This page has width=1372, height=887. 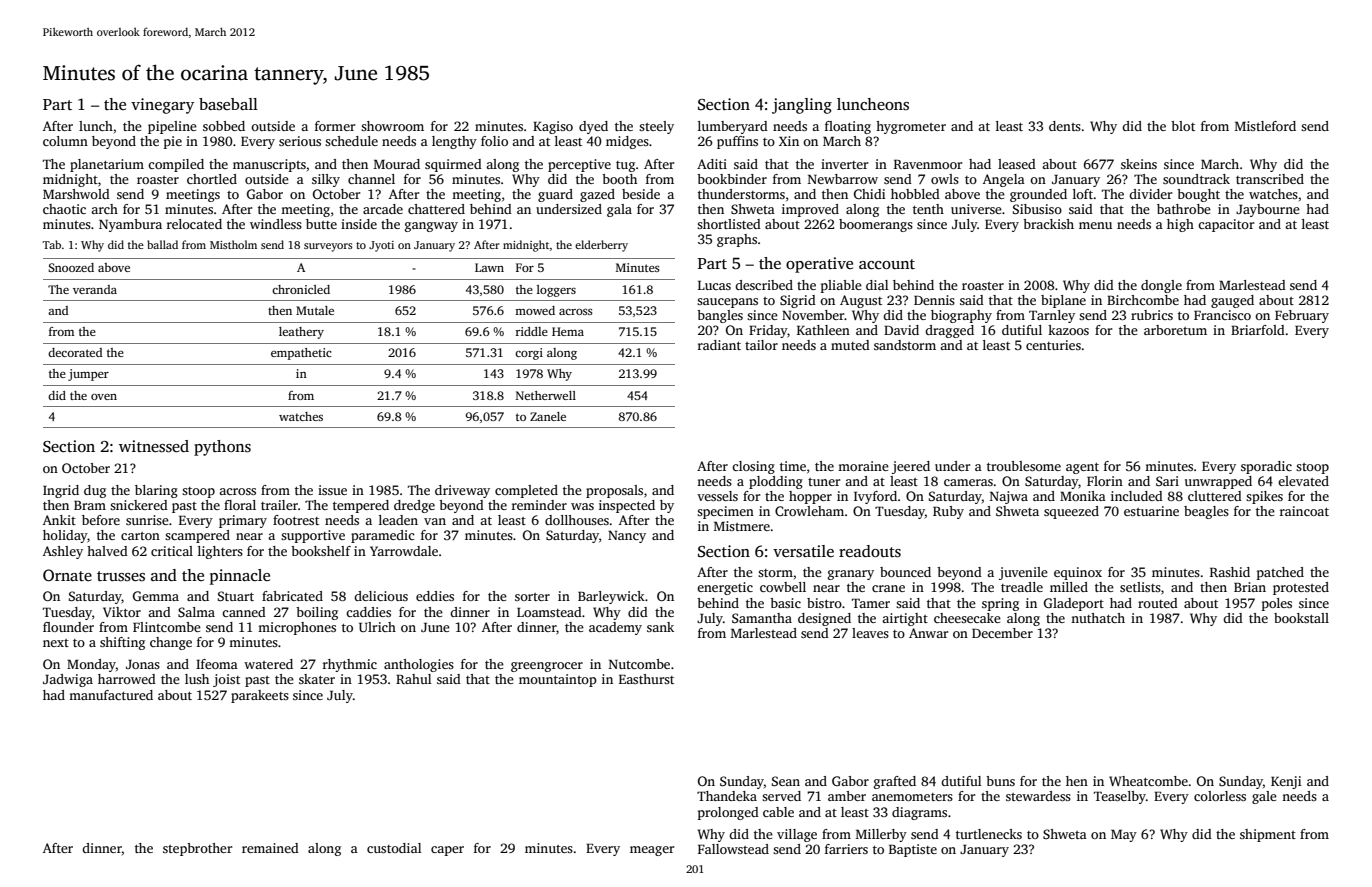 What do you see at coordinates (68, 680) in the page?
I see `Jadwiga` at bounding box center [68, 680].
